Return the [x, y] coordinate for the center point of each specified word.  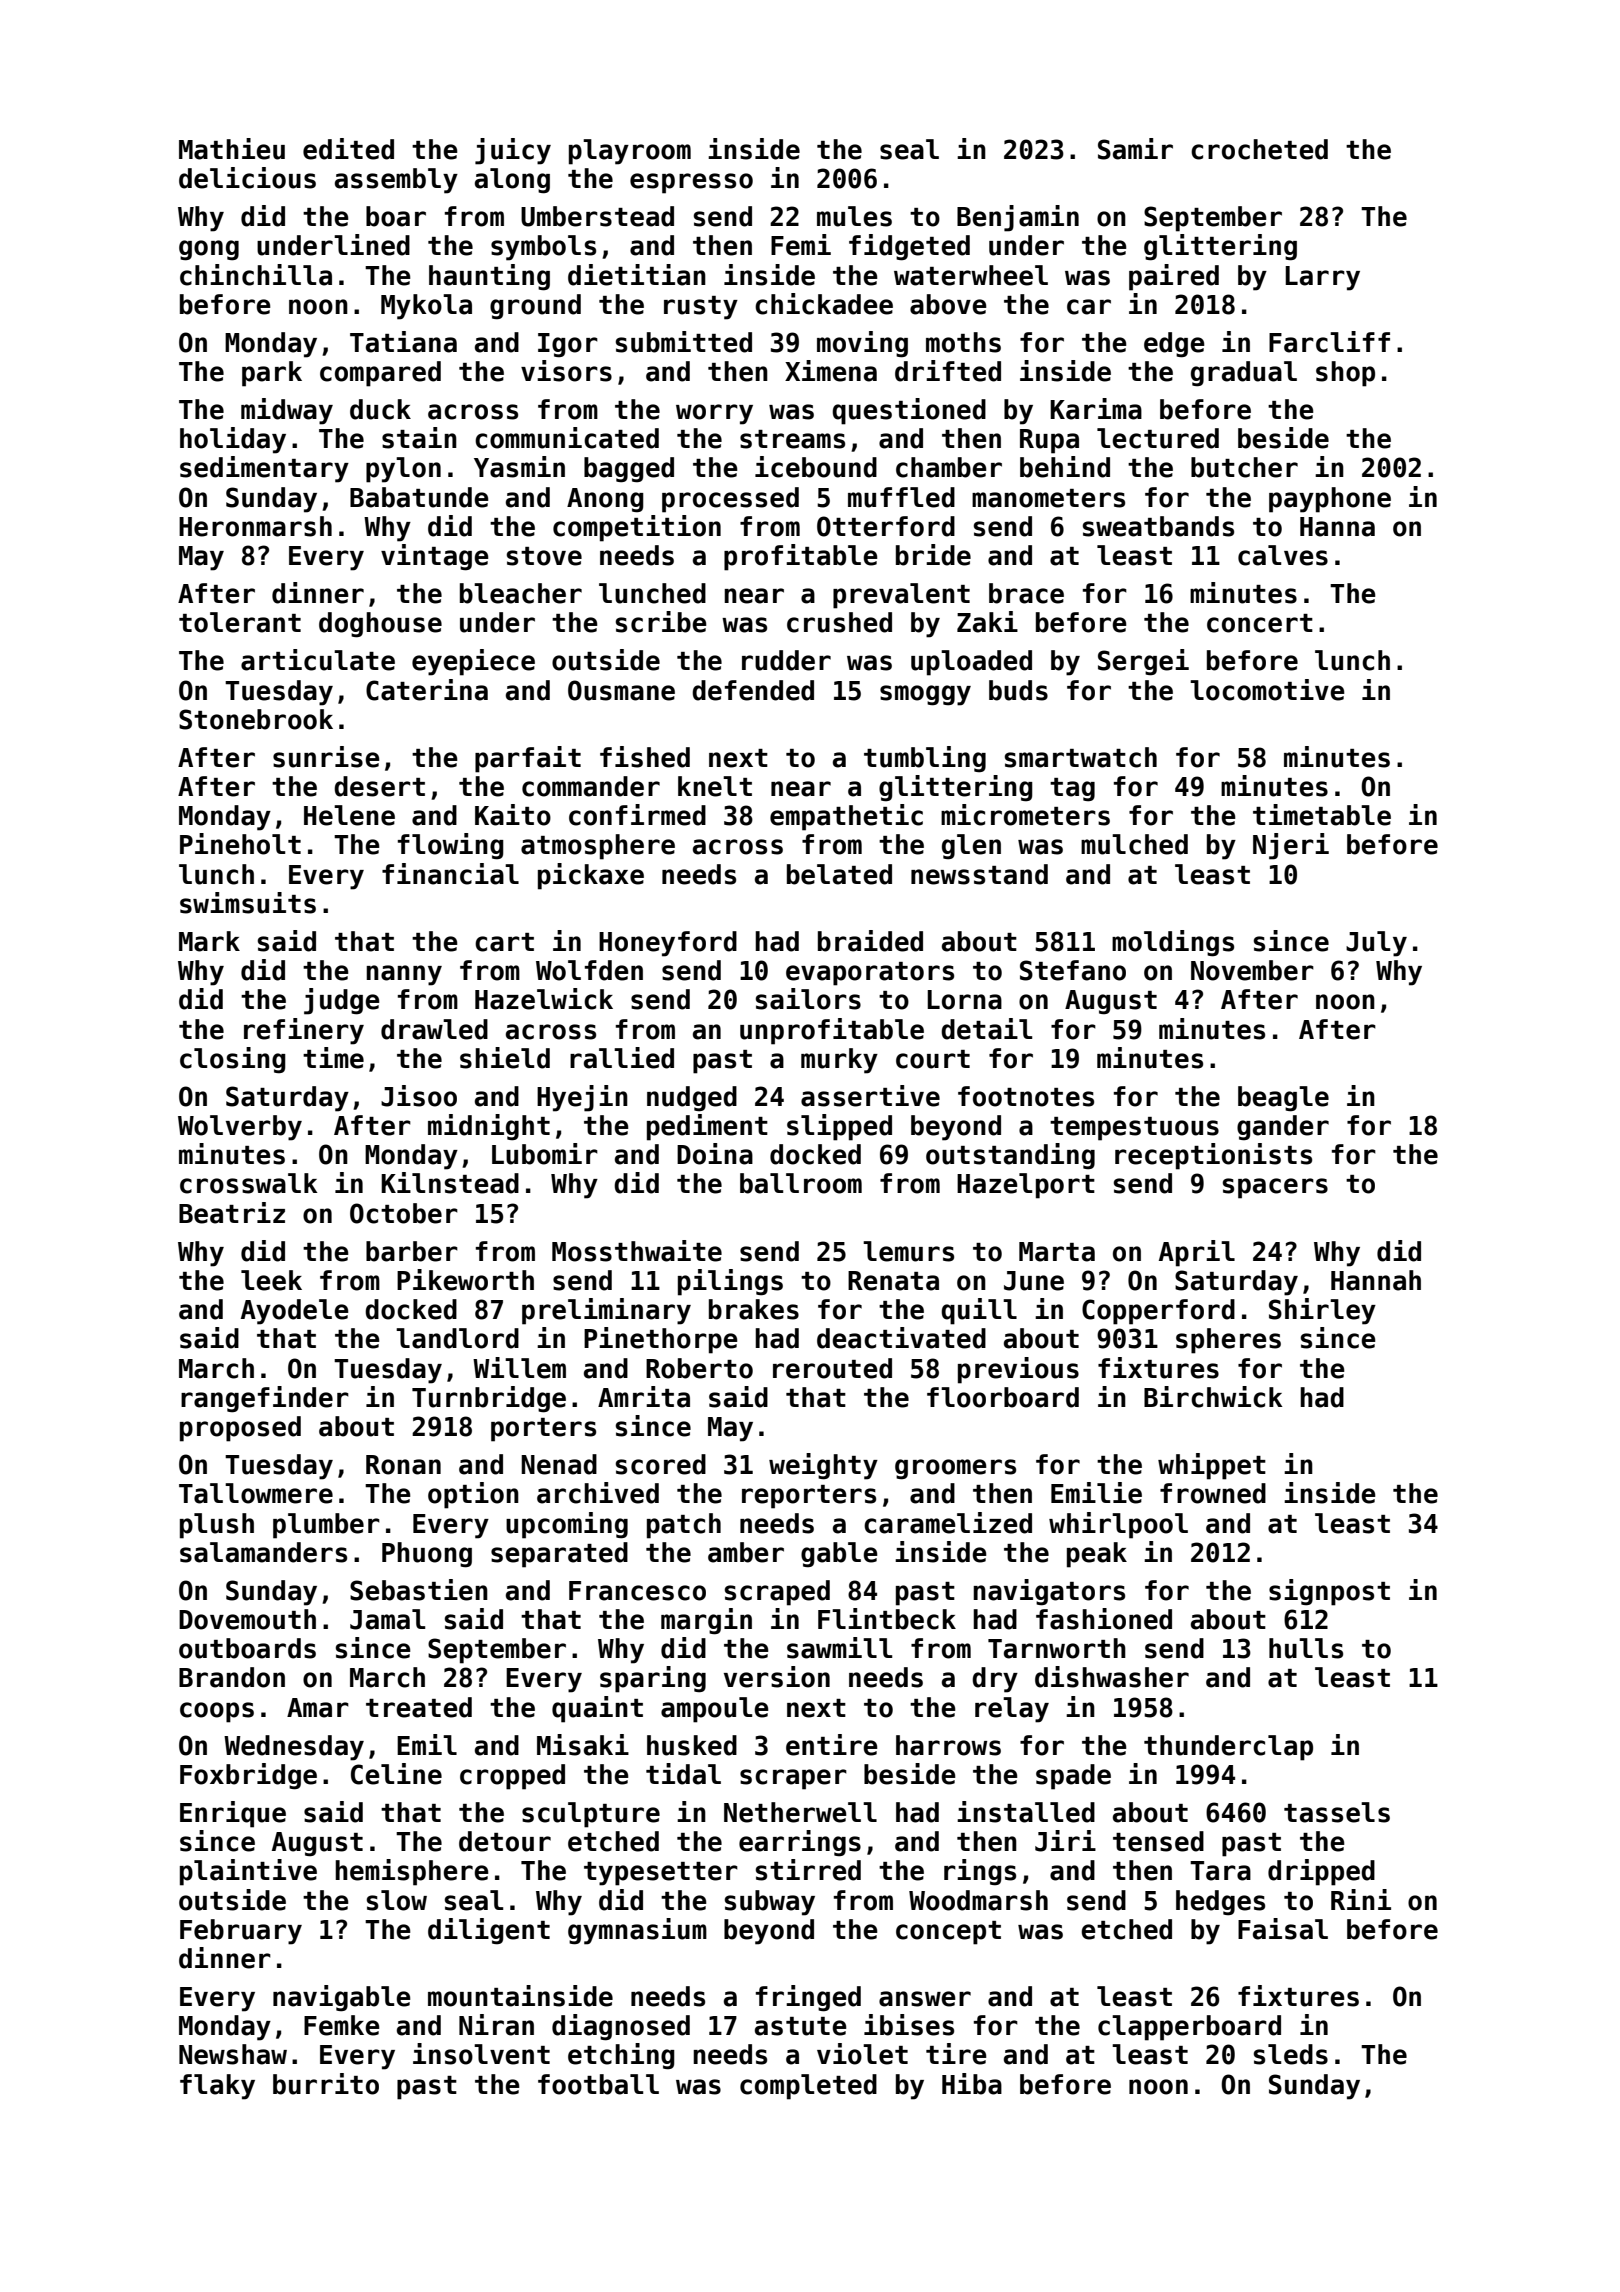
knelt [715, 786]
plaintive [248, 1872]
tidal [683, 1774]
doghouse [380, 625]
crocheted [1259, 149]
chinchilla [256, 275]
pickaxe [591, 876]
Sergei [1143, 662]
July [1376, 944]
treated [419, 1707]
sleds [1291, 2054]
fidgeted [909, 247]
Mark [209, 941]
